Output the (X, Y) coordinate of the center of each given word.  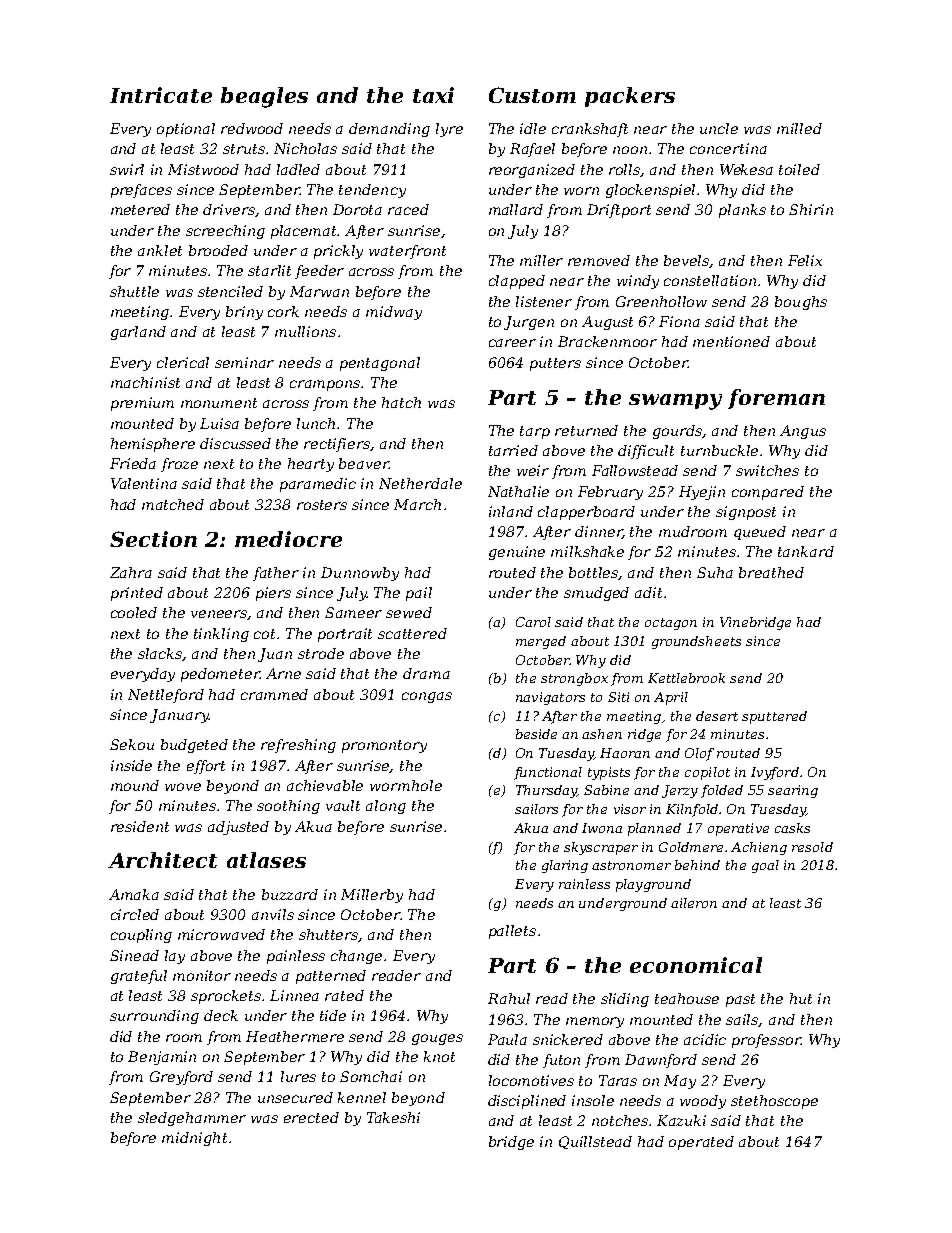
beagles (264, 97)
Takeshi (393, 1117)
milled (799, 128)
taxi (433, 95)
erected (311, 1117)
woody (703, 1102)
